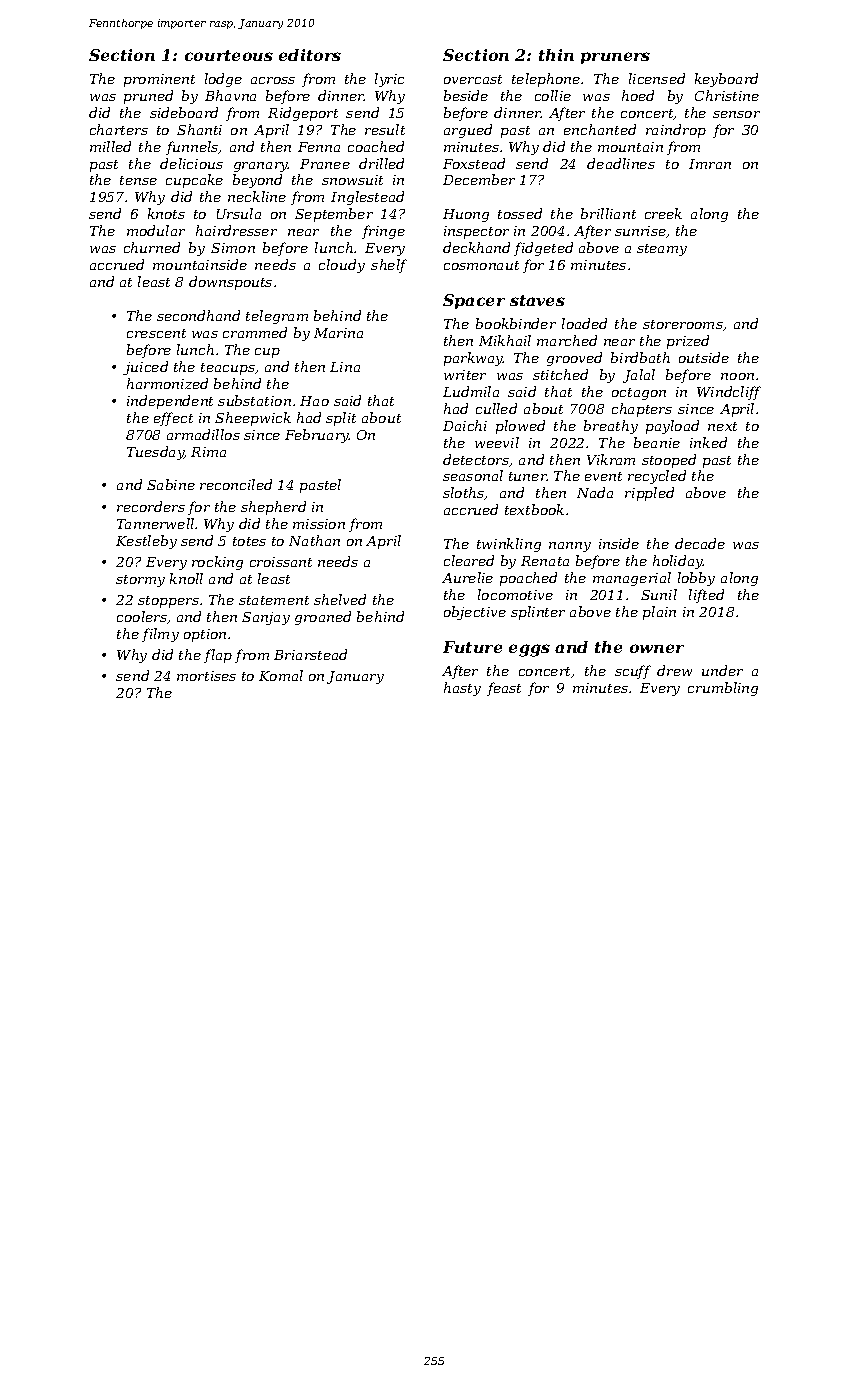 This image has height=1400, width=849. I want to click on Future, so click(472, 647).
